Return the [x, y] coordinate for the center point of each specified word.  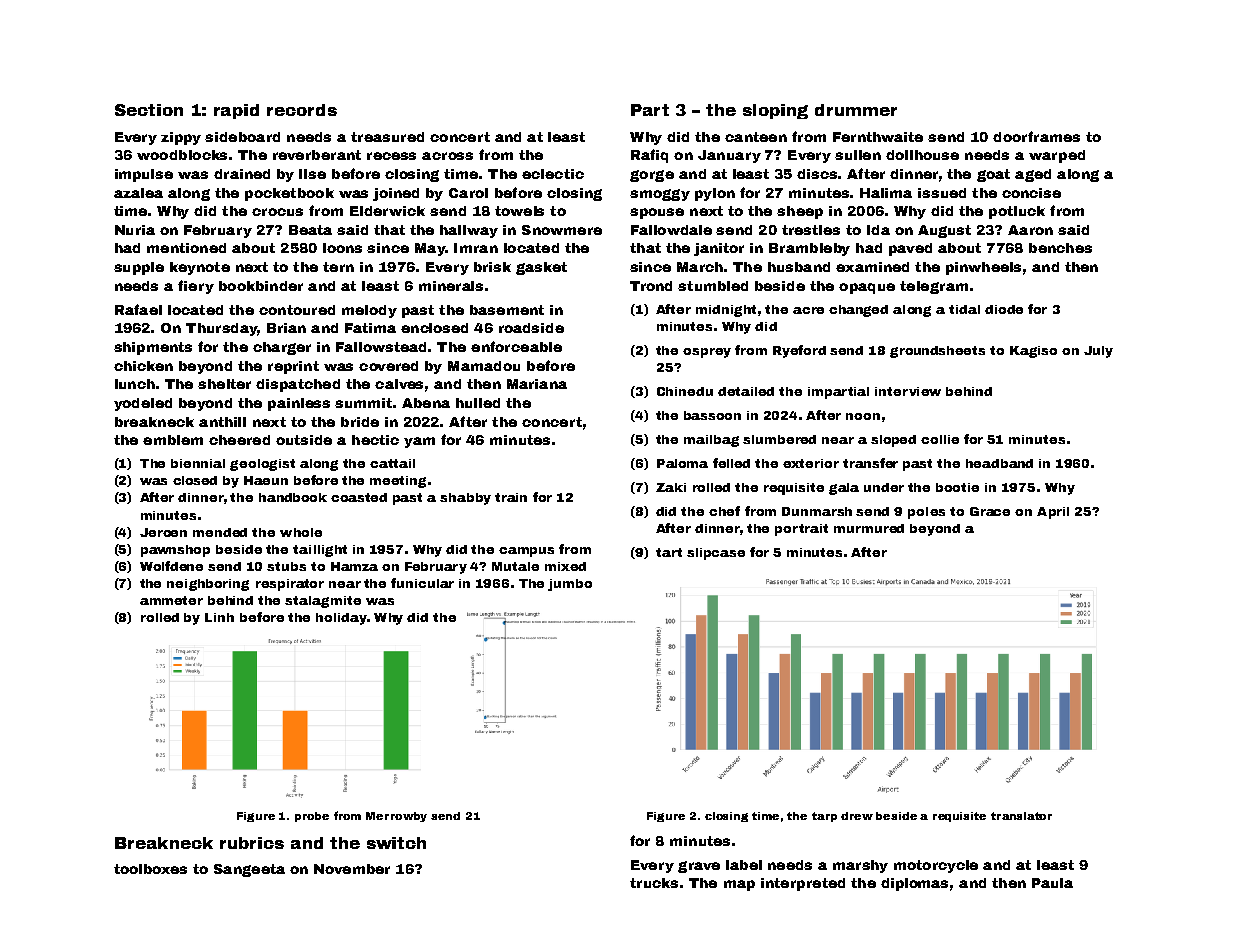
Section [149, 110]
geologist [262, 465]
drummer [856, 110]
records [302, 110]
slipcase [716, 554]
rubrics [252, 843]
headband [999, 463]
